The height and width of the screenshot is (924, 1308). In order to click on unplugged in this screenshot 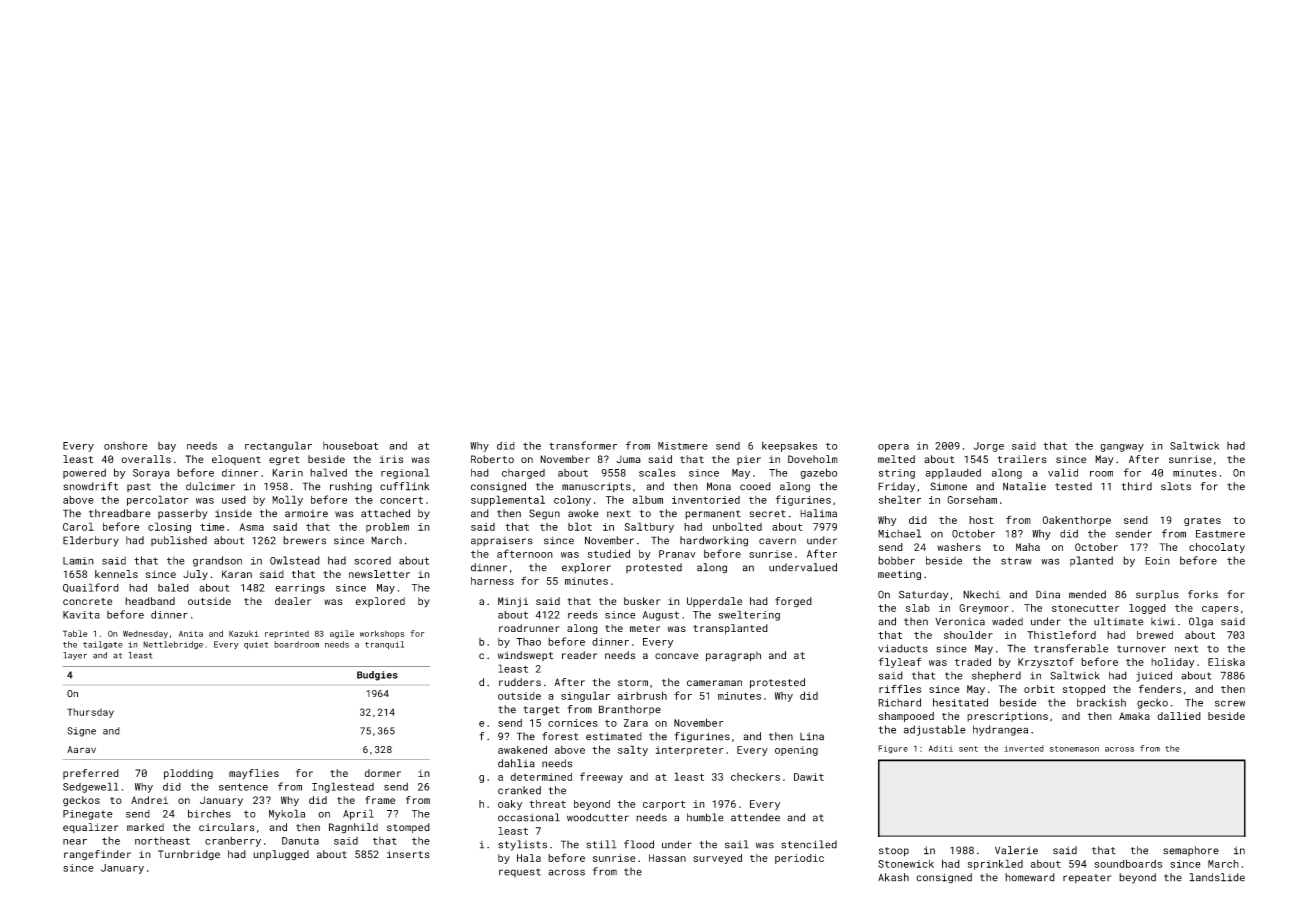, I will do `click(281, 855)`.
